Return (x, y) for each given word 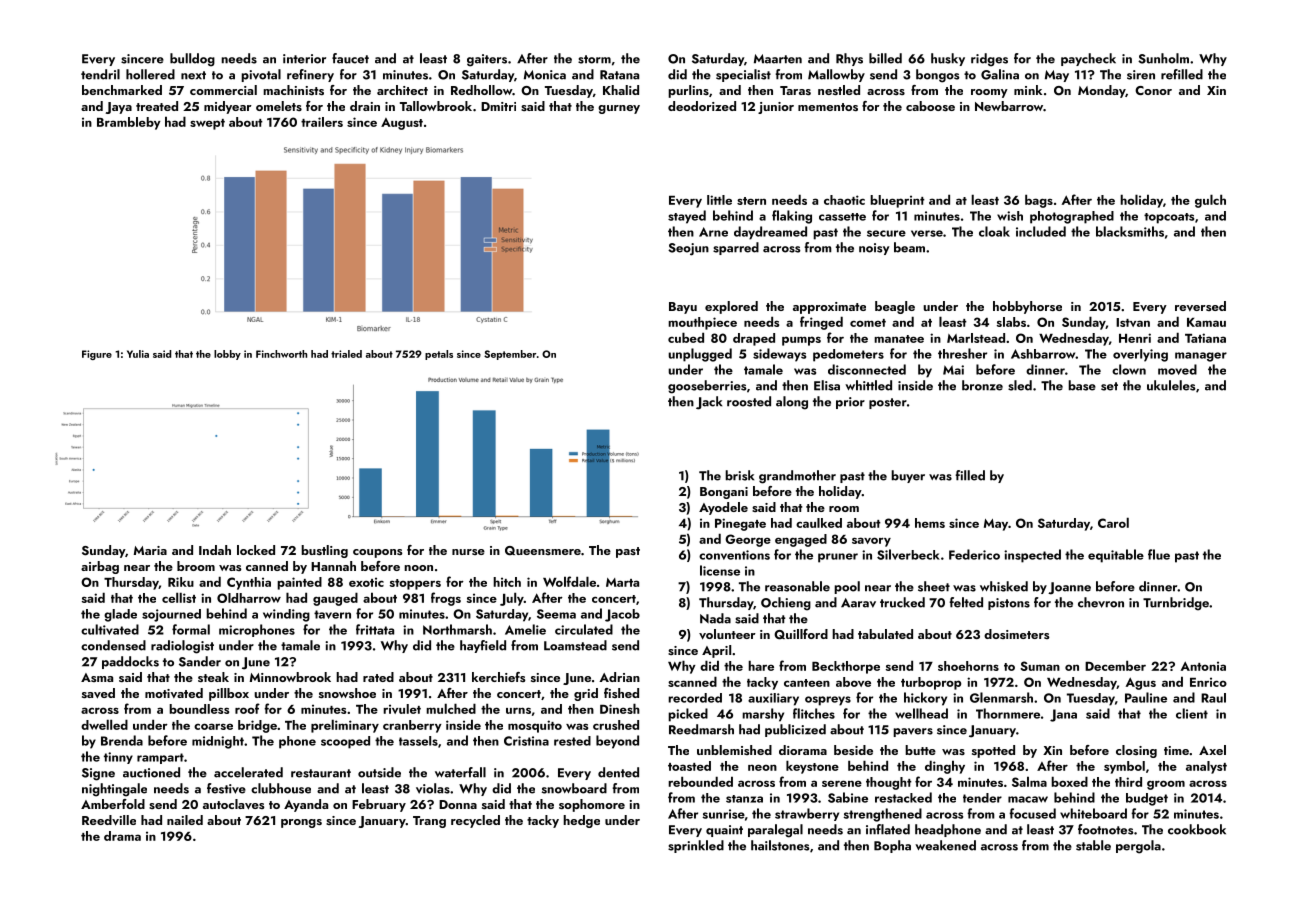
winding (286, 615)
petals (439, 355)
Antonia (1203, 666)
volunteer (727, 634)
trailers (322, 122)
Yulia (138, 354)
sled (1020, 385)
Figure (97, 355)
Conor (1153, 90)
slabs (1011, 322)
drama (122, 836)
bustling (324, 551)
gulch (1210, 201)
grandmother (797, 477)
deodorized (702, 106)
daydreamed (770, 233)
